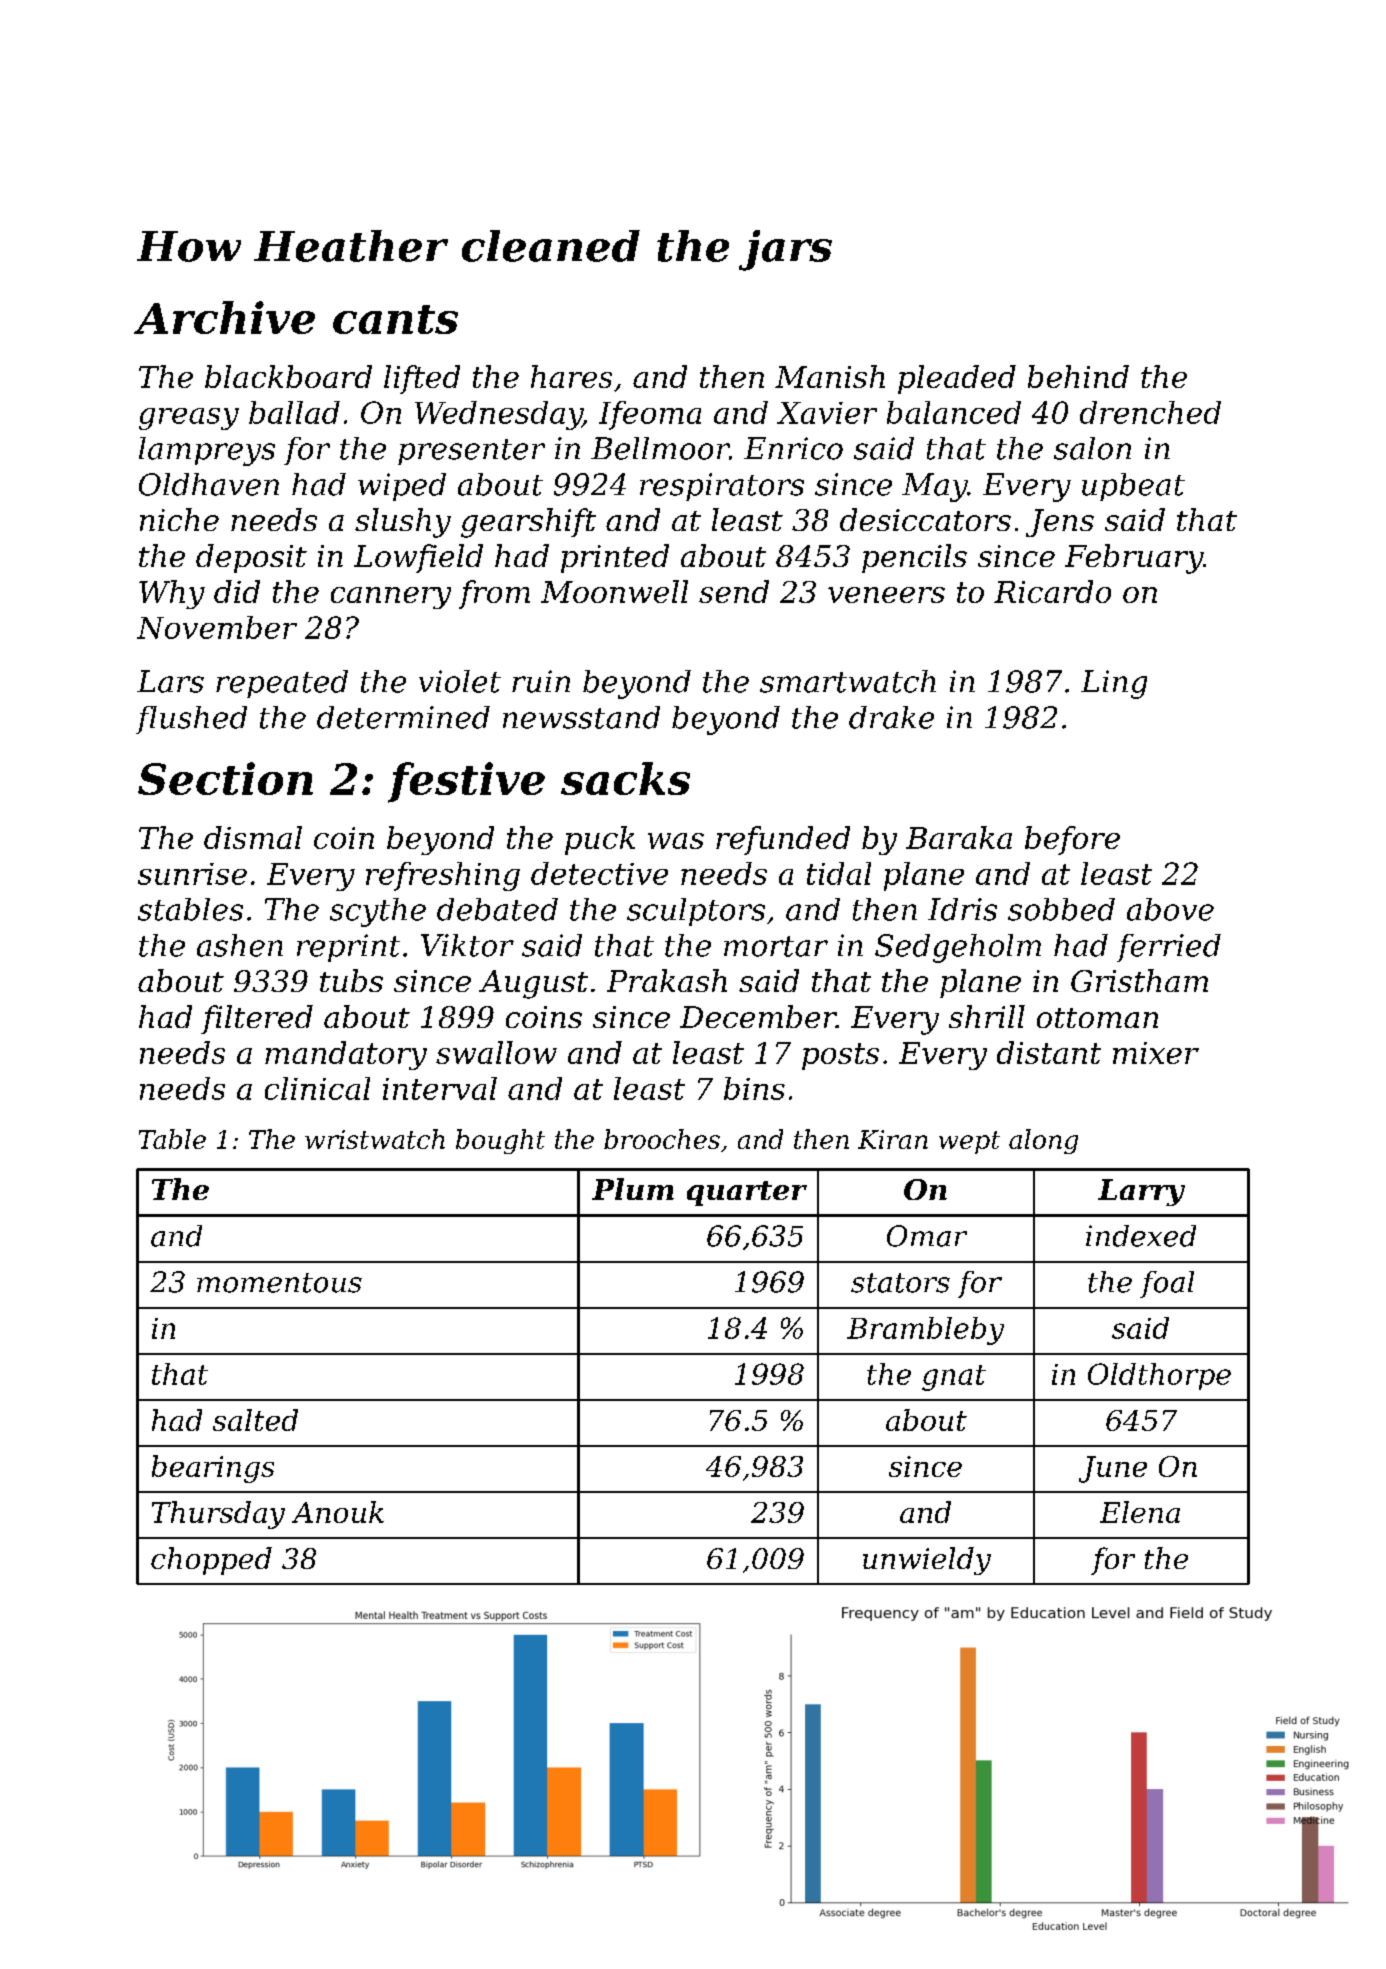  I want to click on sculptors, so click(696, 912).
